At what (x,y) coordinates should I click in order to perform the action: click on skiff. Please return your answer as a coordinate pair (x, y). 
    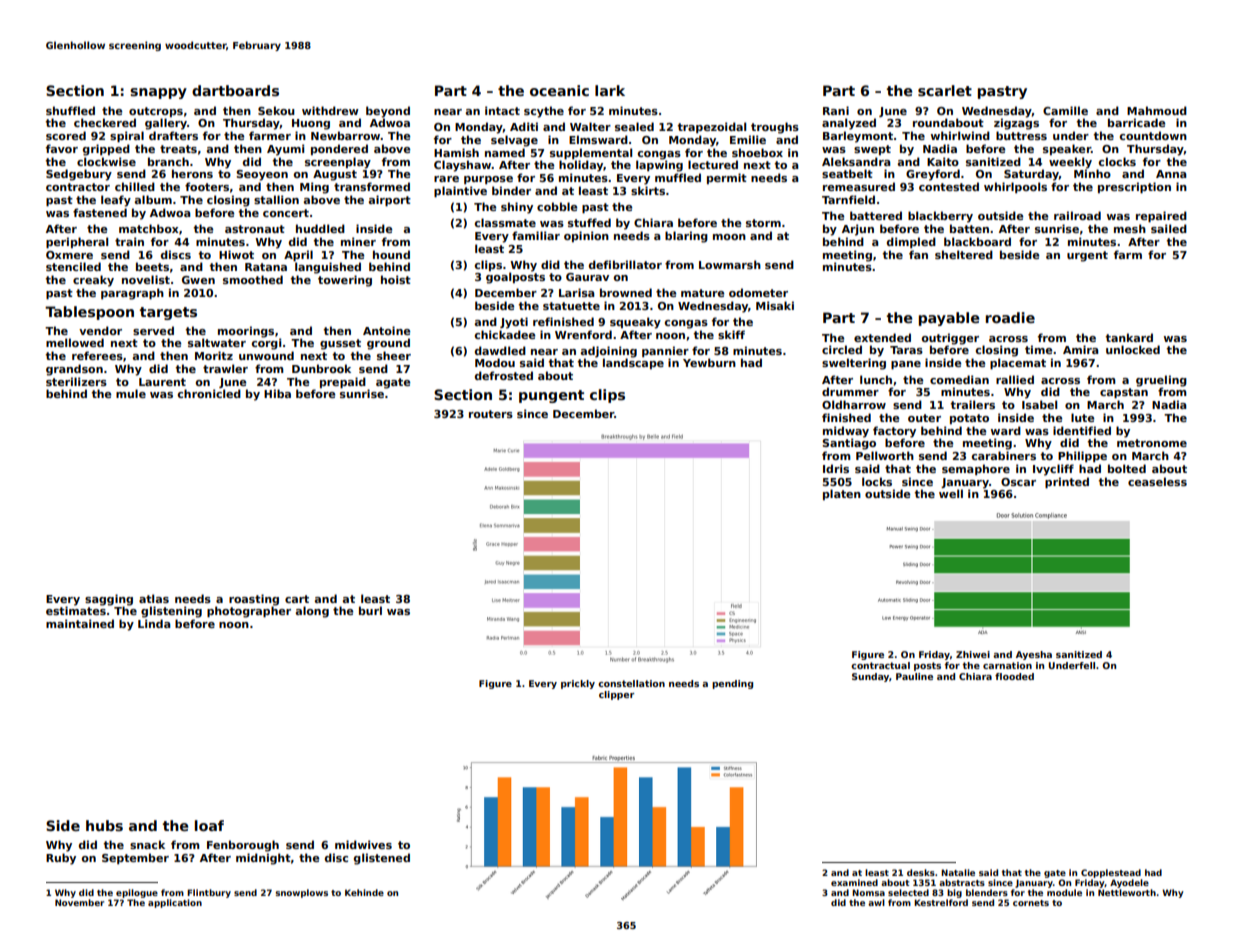
    Looking at the image, I should click on (731, 334).
